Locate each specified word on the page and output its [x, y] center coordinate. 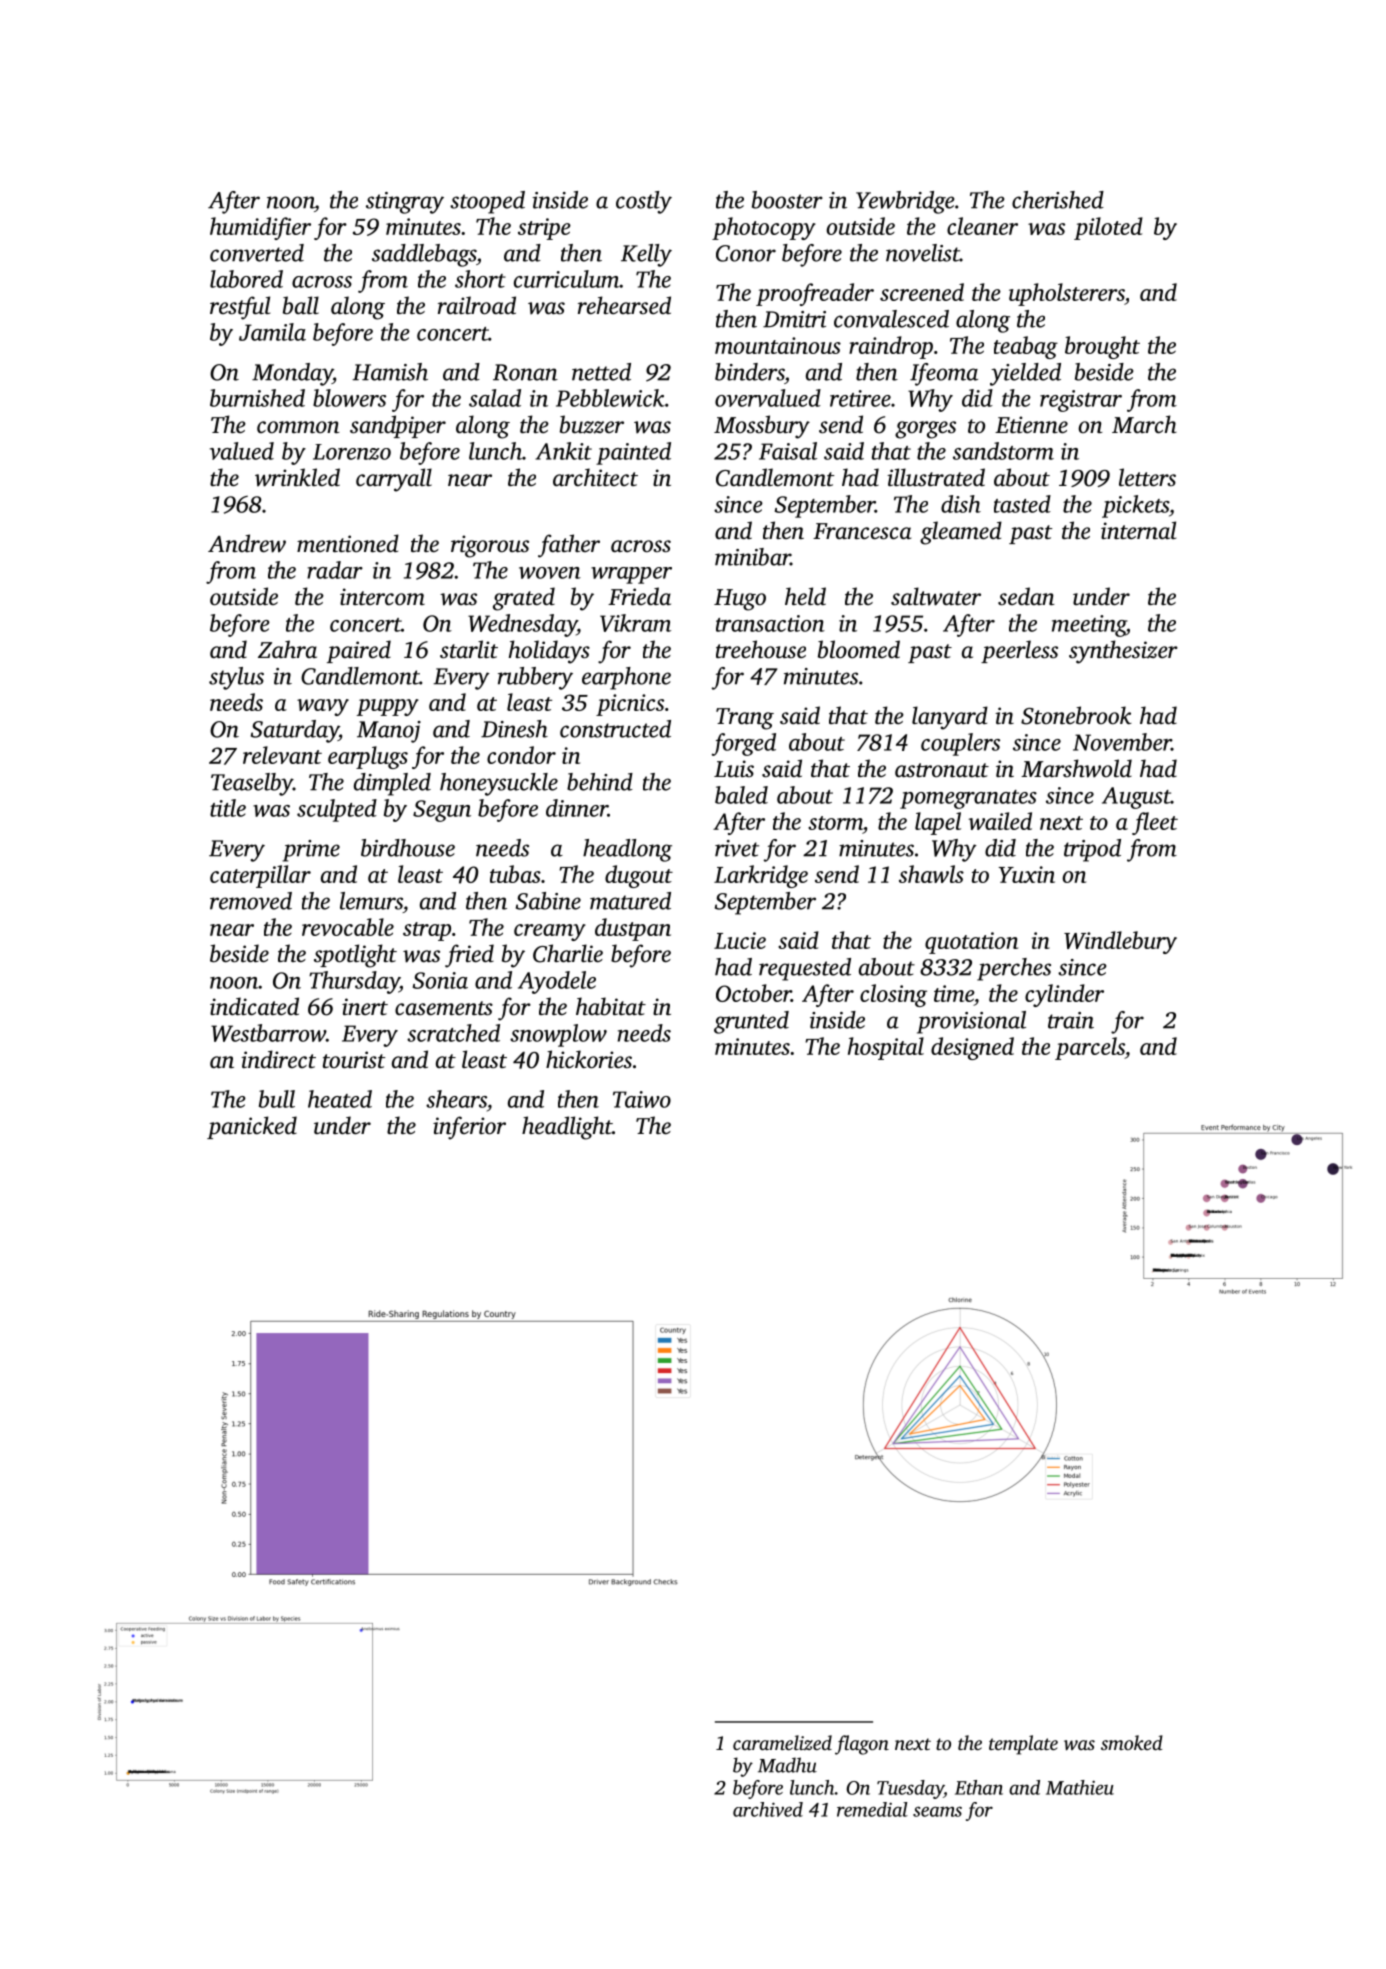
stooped [487, 202]
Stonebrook [1076, 715]
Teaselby [252, 784]
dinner [577, 808]
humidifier [260, 228]
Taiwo [642, 1099]
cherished [1058, 200]
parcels [1090, 1048]
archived [768, 1809]
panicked [252, 1127]
